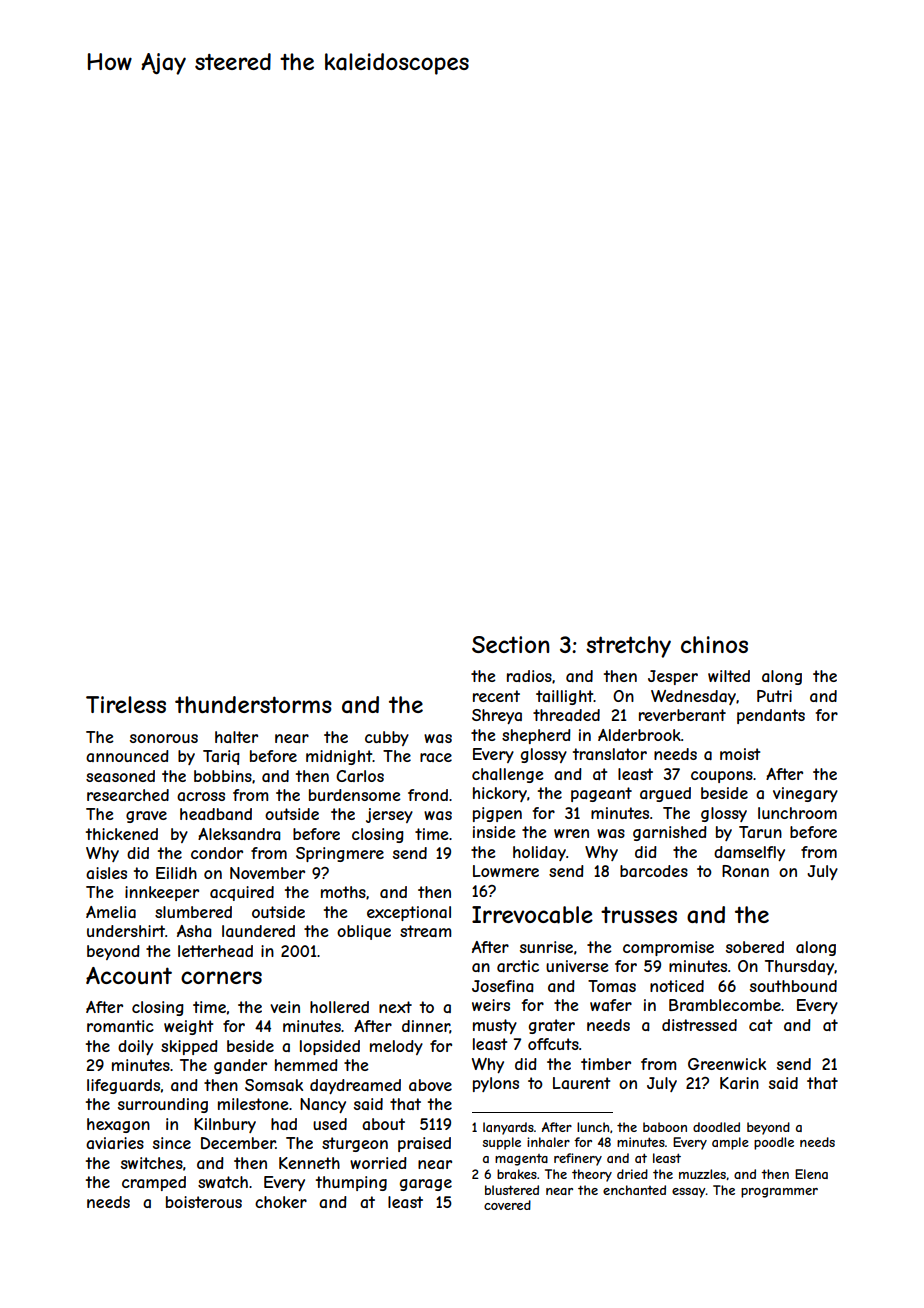  What do you see at coordinates (221, 757) in the image?
I see `Tariq` at bounding box center [221, 757].
